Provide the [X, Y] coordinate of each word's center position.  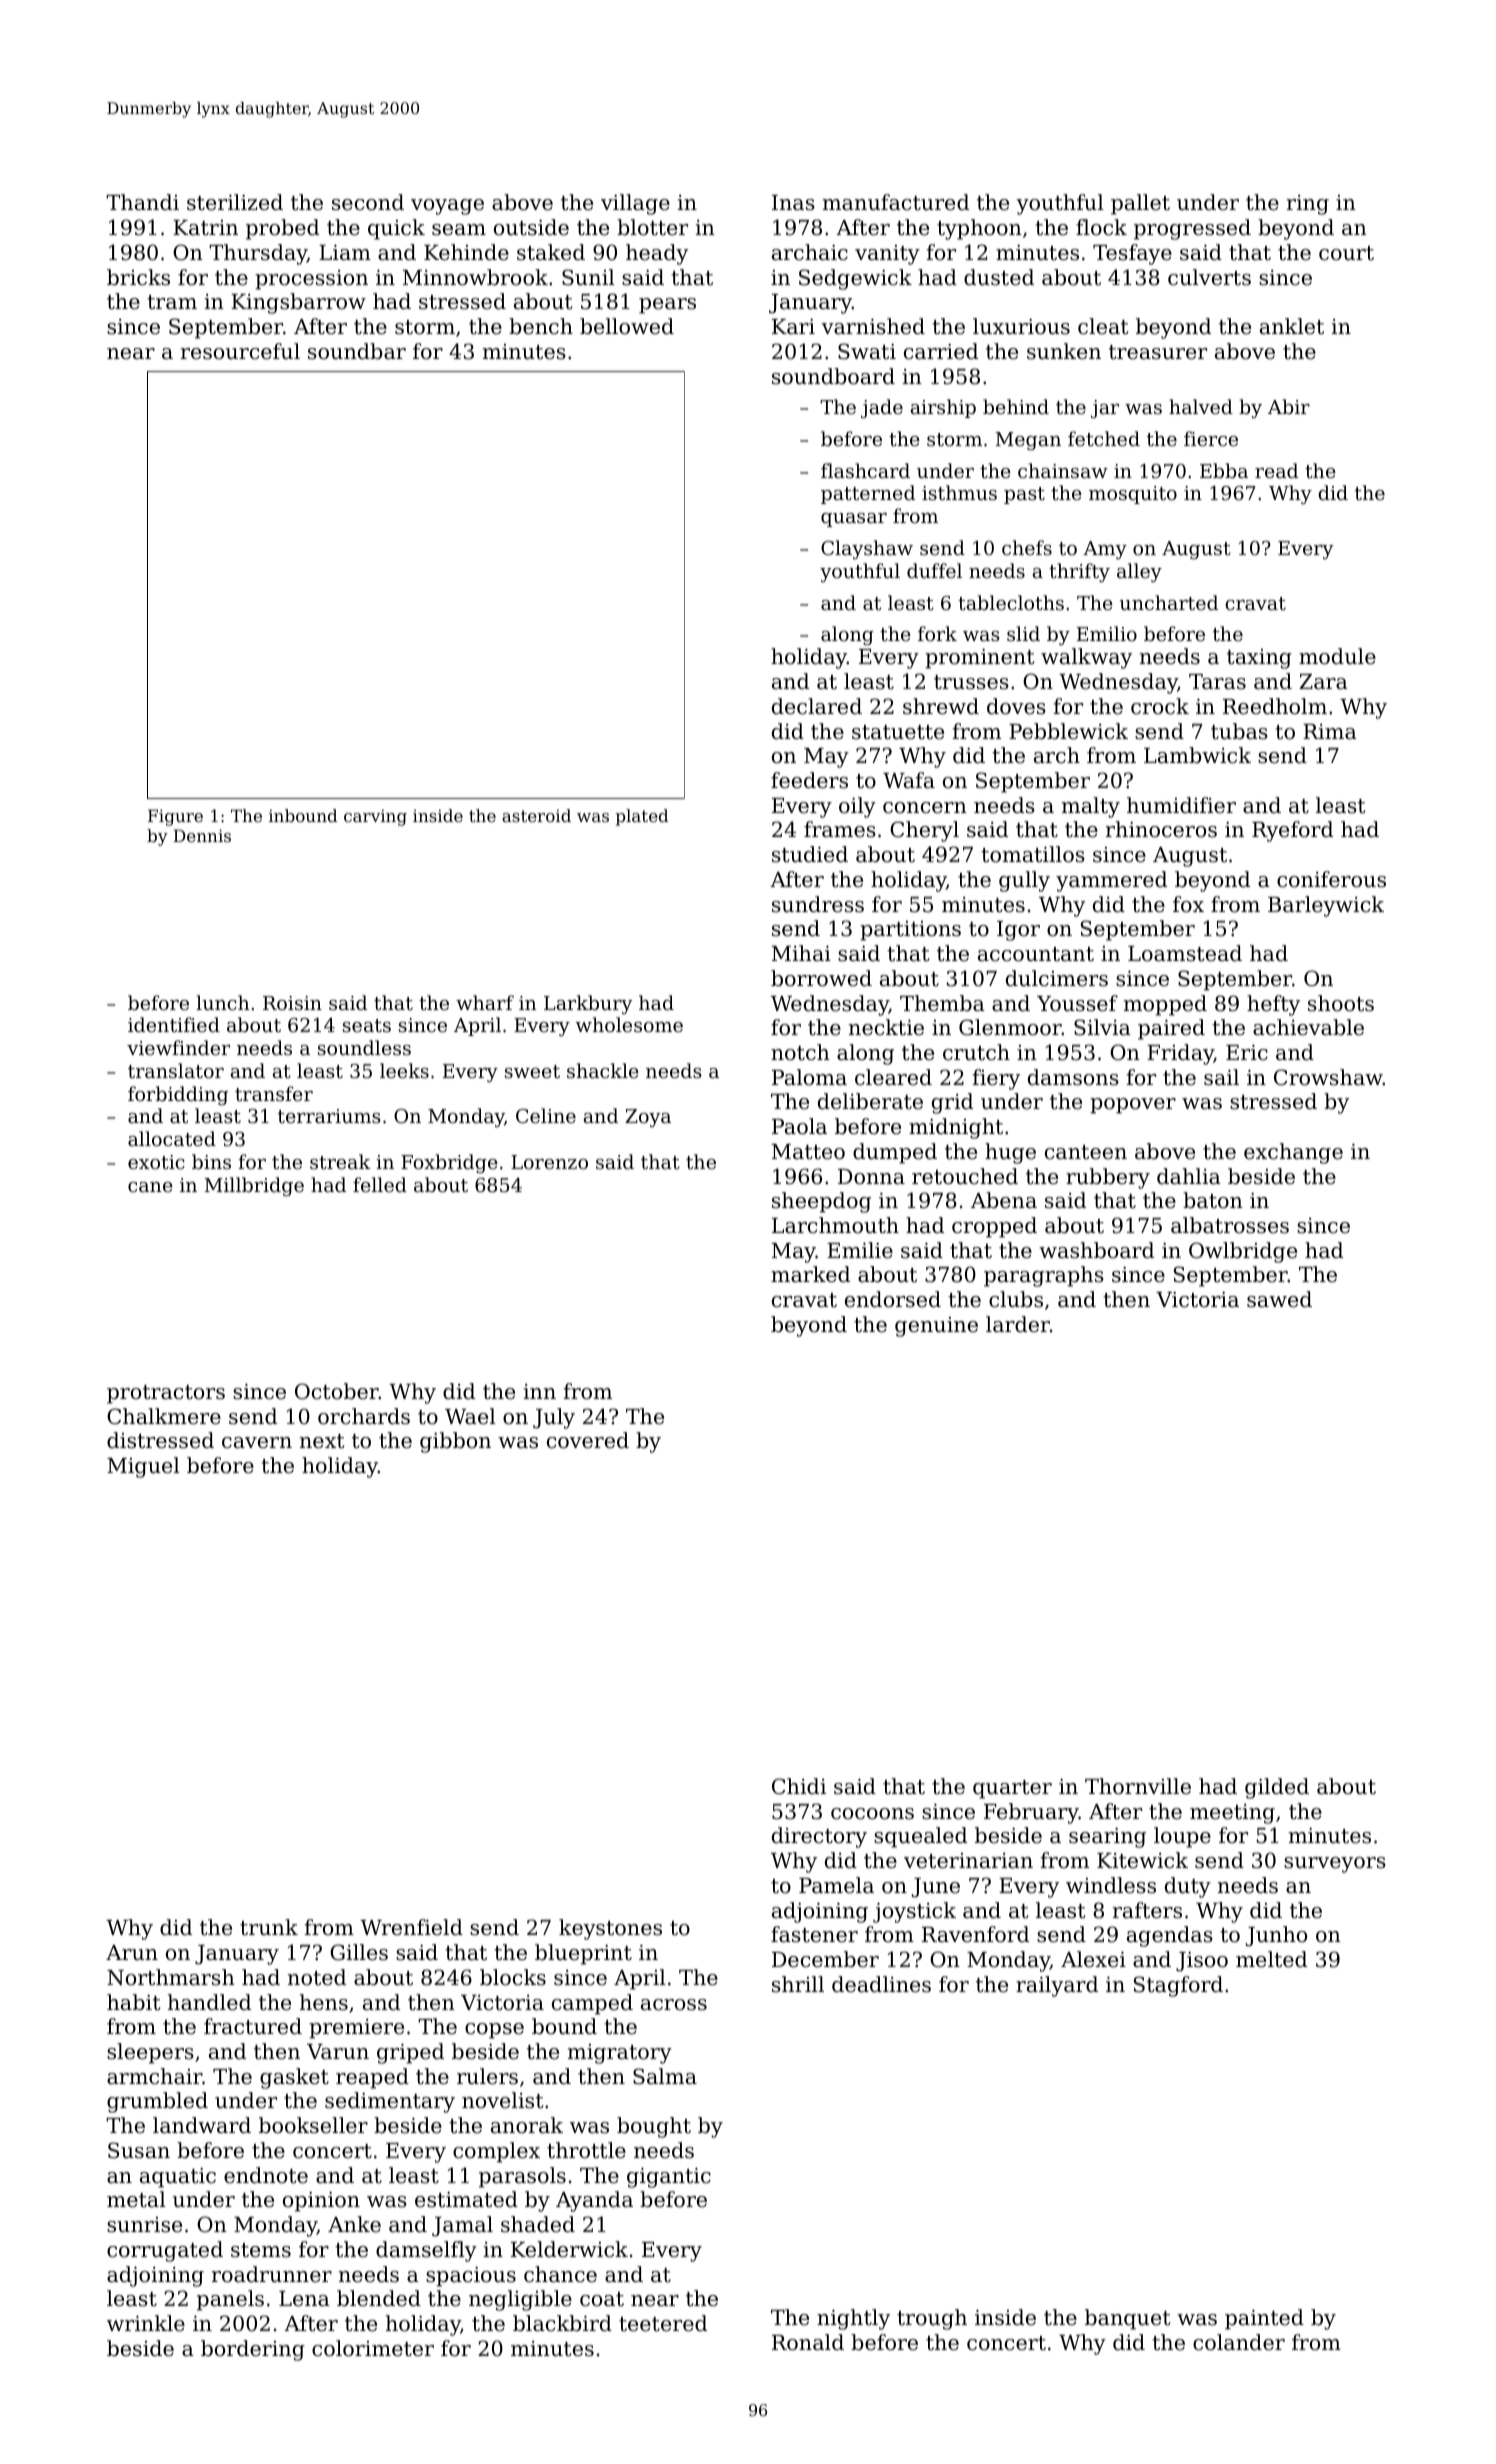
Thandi [142, 202]
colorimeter [373, 2348]
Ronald [808, 2342]
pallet [1140, 204]
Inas [793, 203]
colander [1239, 2342]
